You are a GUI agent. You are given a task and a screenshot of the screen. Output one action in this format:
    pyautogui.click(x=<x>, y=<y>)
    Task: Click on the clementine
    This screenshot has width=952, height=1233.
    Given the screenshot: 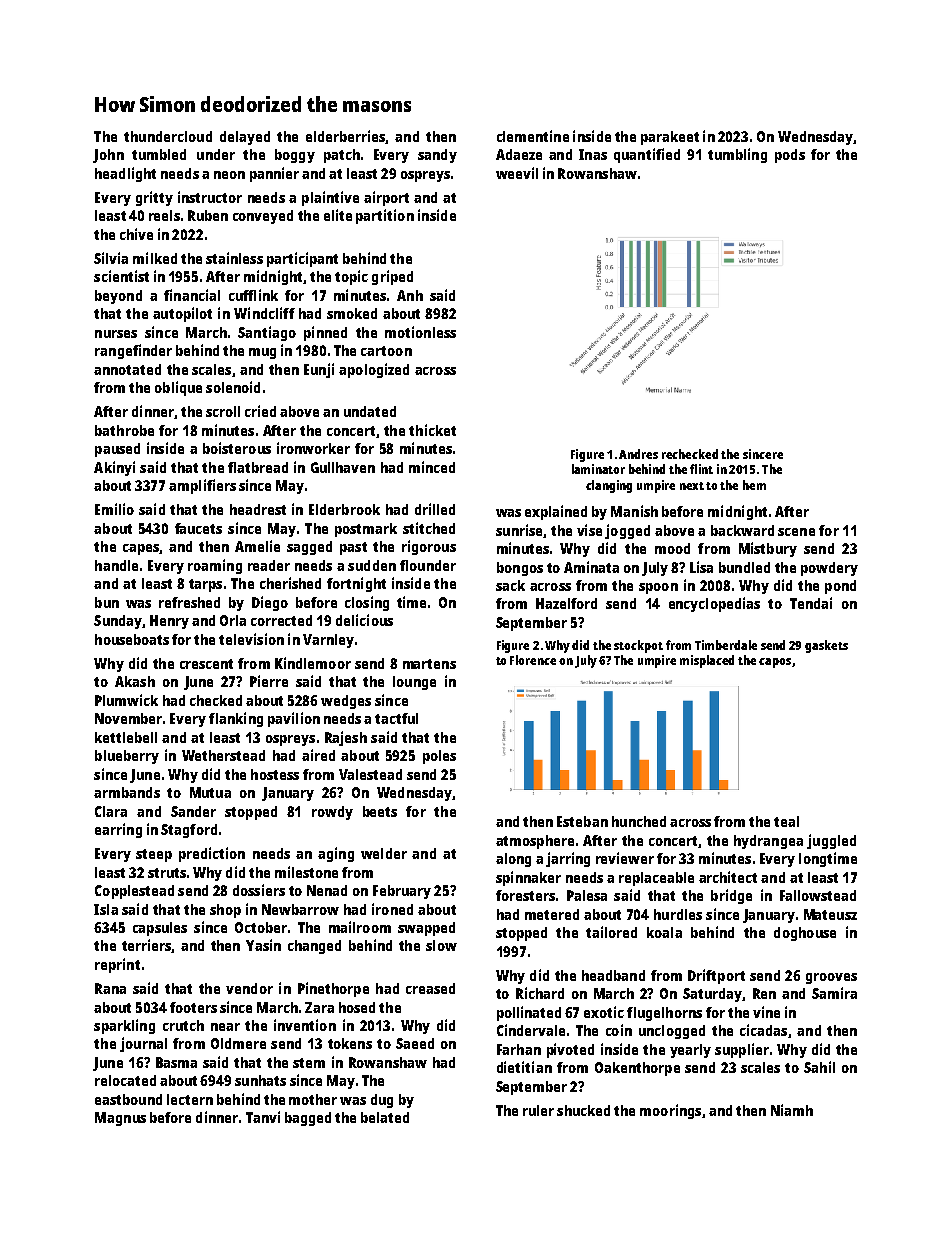 What is the action you would take?
    pyautogui.click(x=533, y=136)
